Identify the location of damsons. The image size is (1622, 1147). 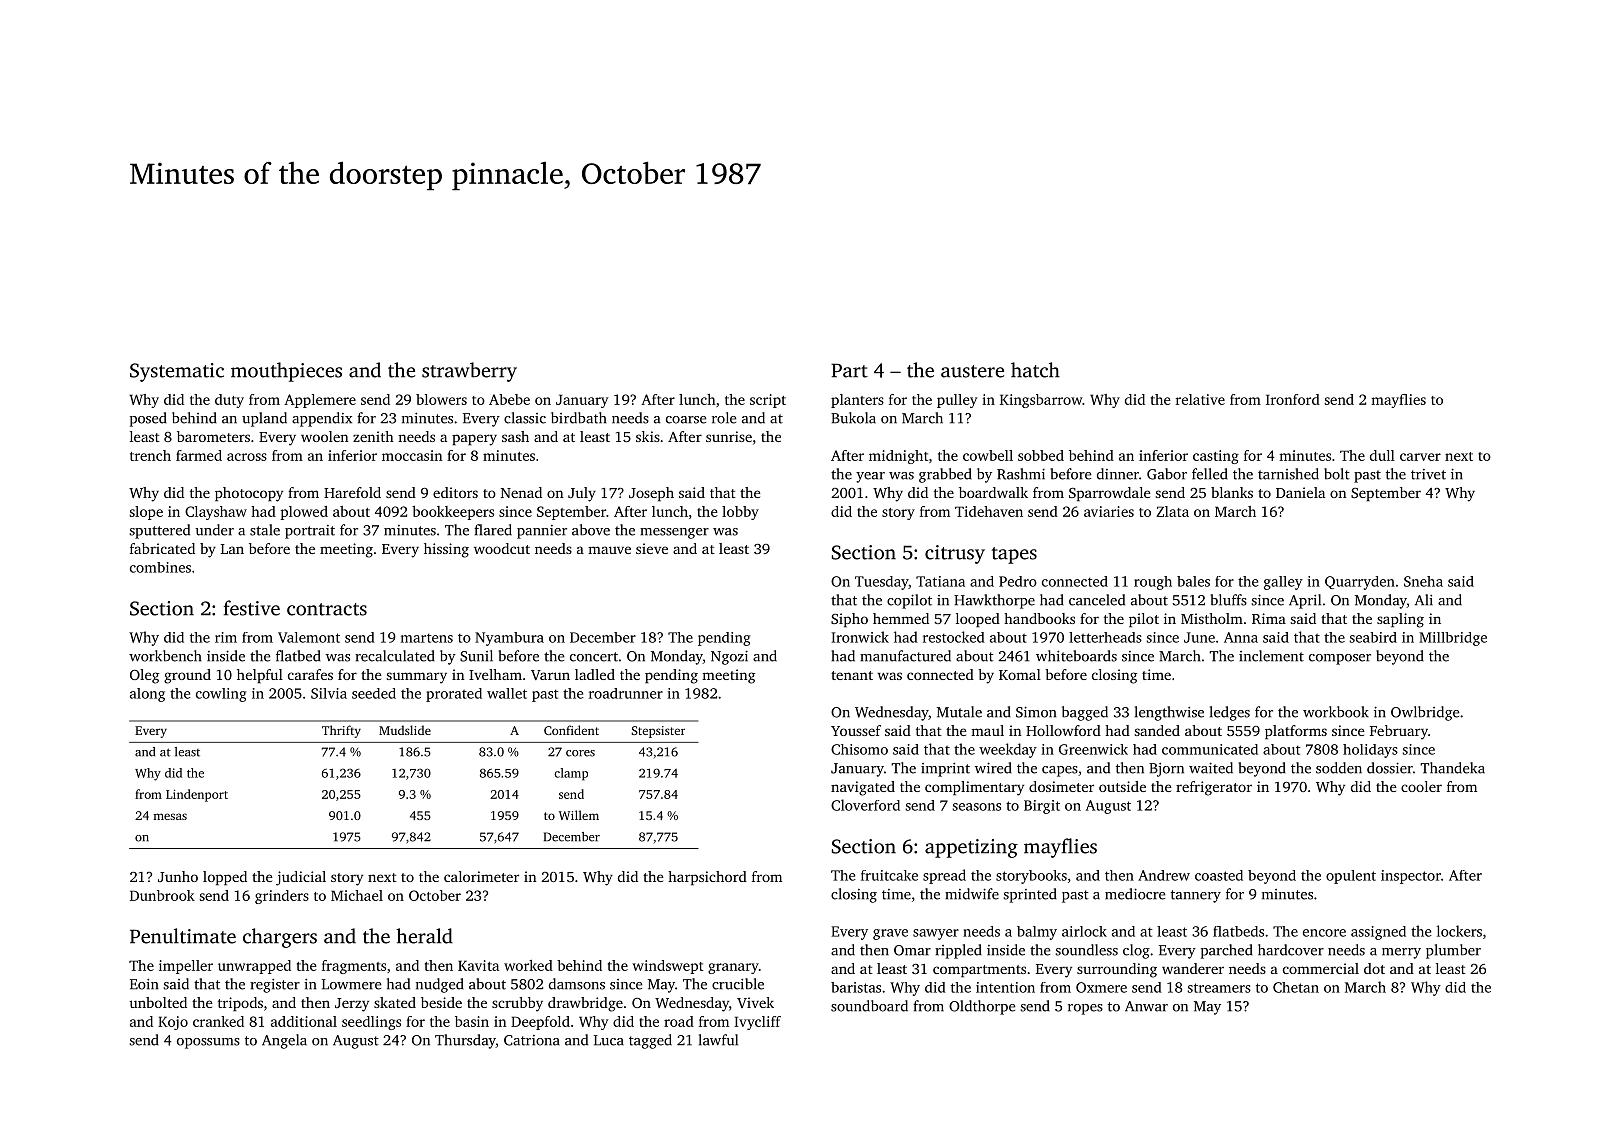
(577, 984).
